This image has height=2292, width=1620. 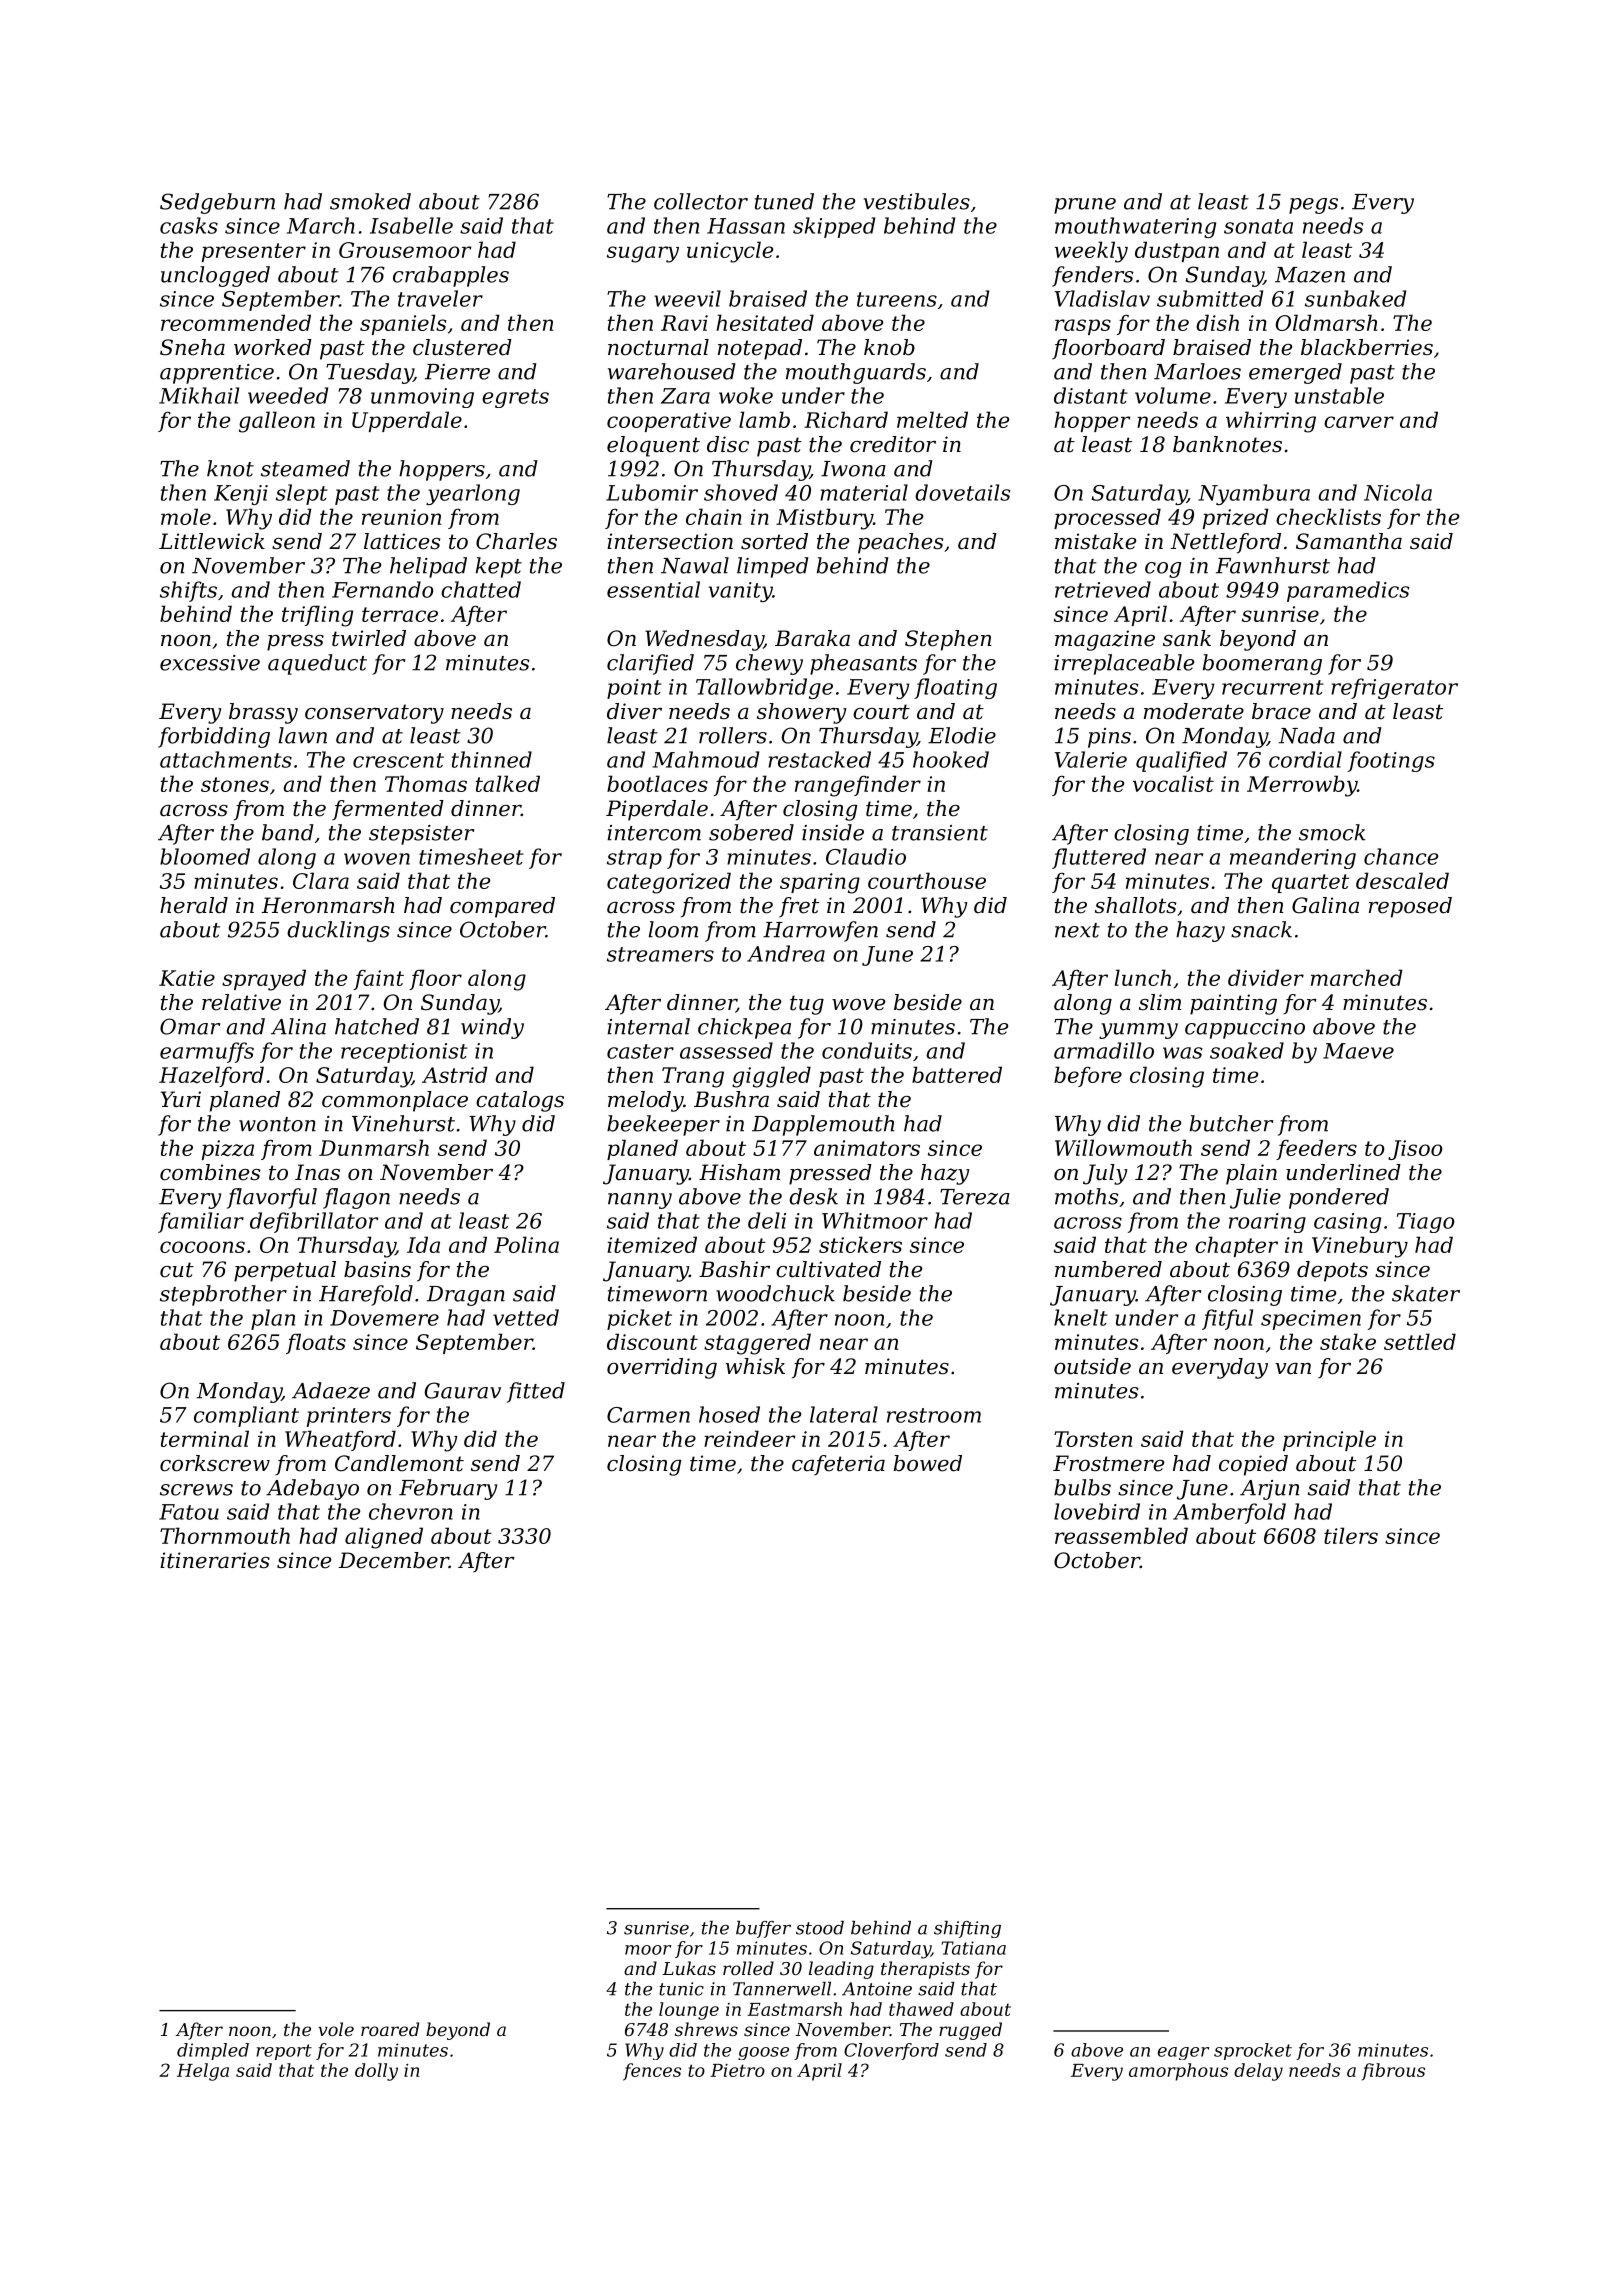 I want to click on tilers, so click(x=1351, y=1535).
